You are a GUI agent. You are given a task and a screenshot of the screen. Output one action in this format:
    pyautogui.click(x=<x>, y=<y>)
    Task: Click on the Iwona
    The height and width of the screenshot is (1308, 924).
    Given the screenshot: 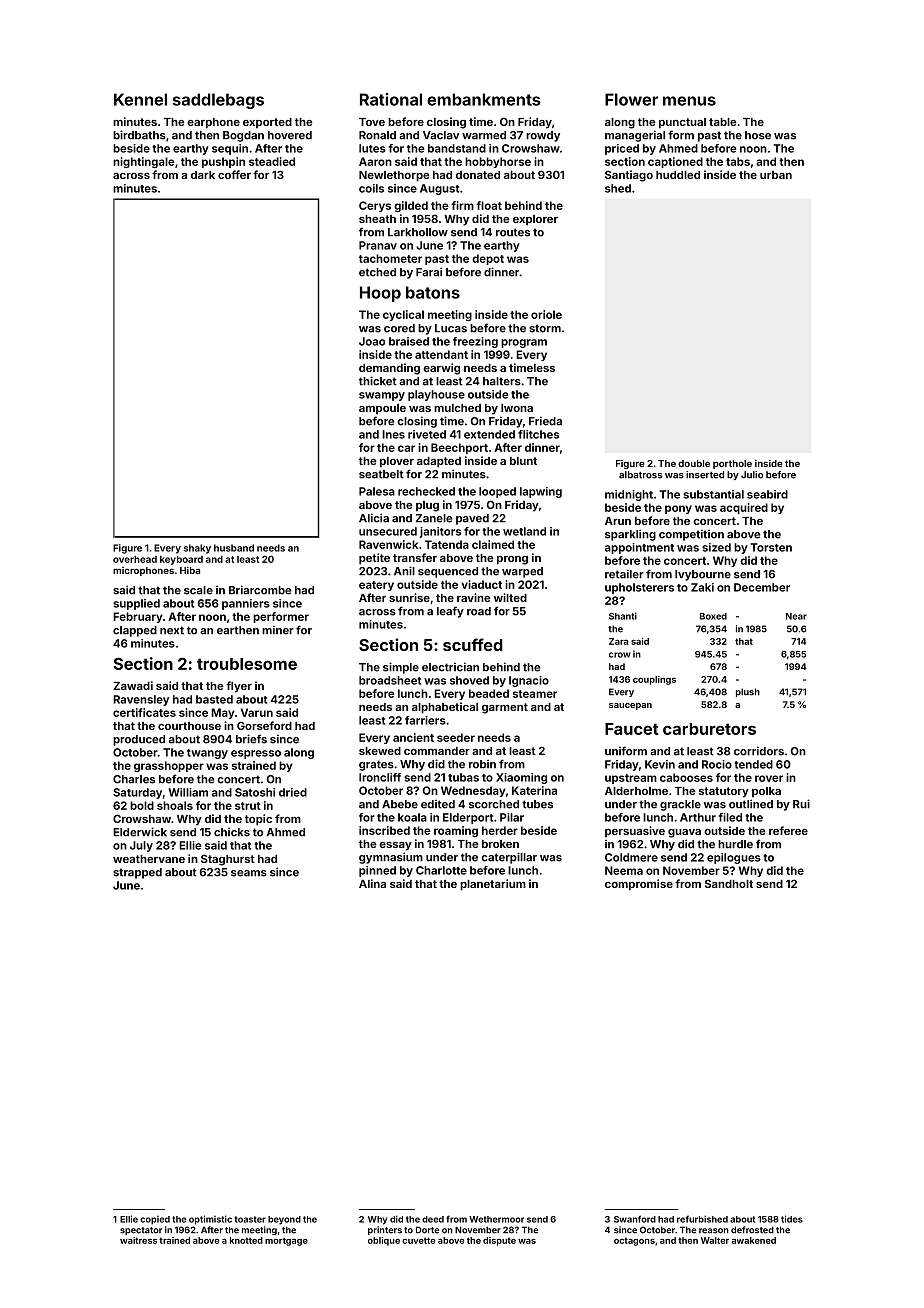 What is the action you would take?
    pyautogui.click(x=517, y=408)
